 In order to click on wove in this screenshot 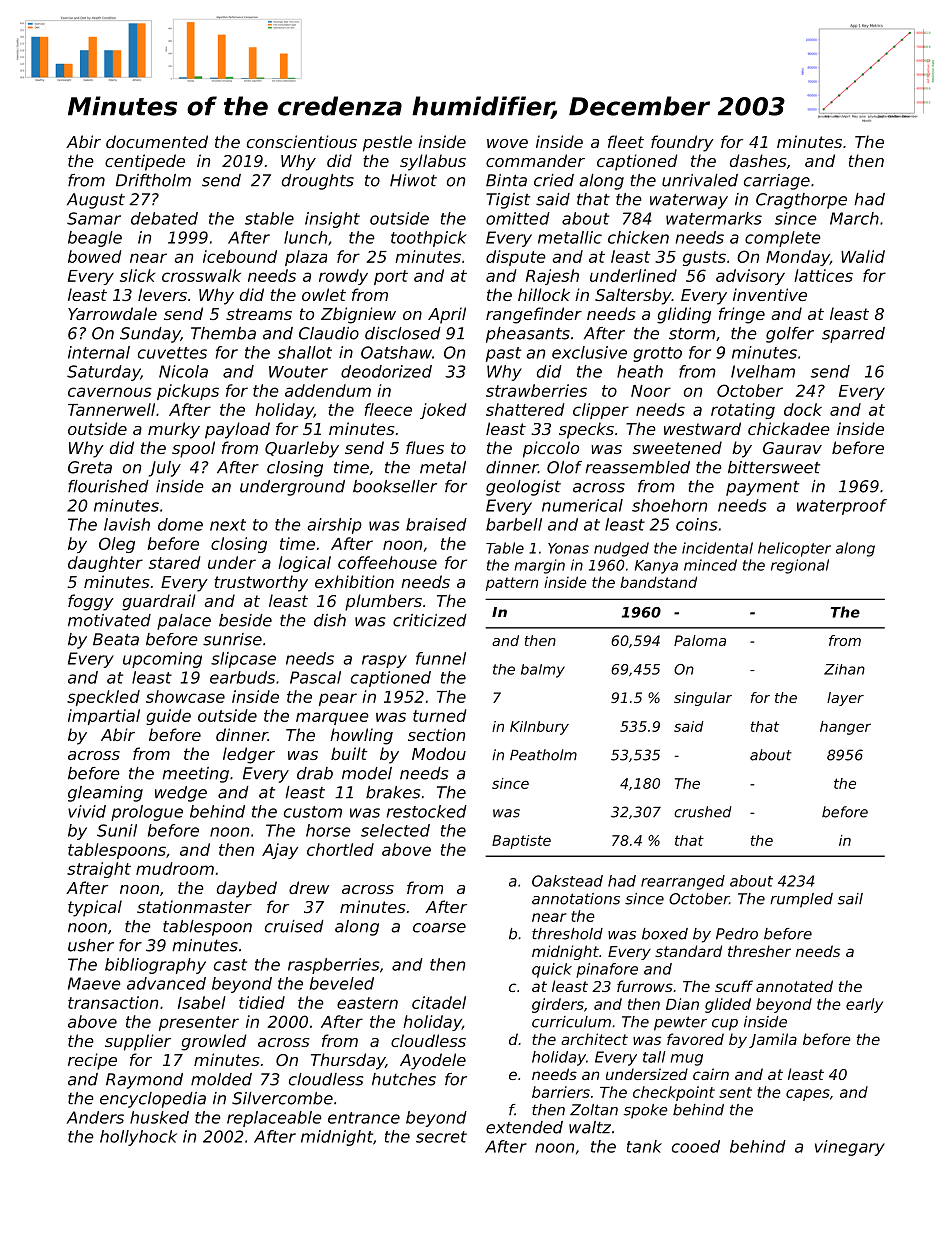, I will do `click(507, 143)`.
